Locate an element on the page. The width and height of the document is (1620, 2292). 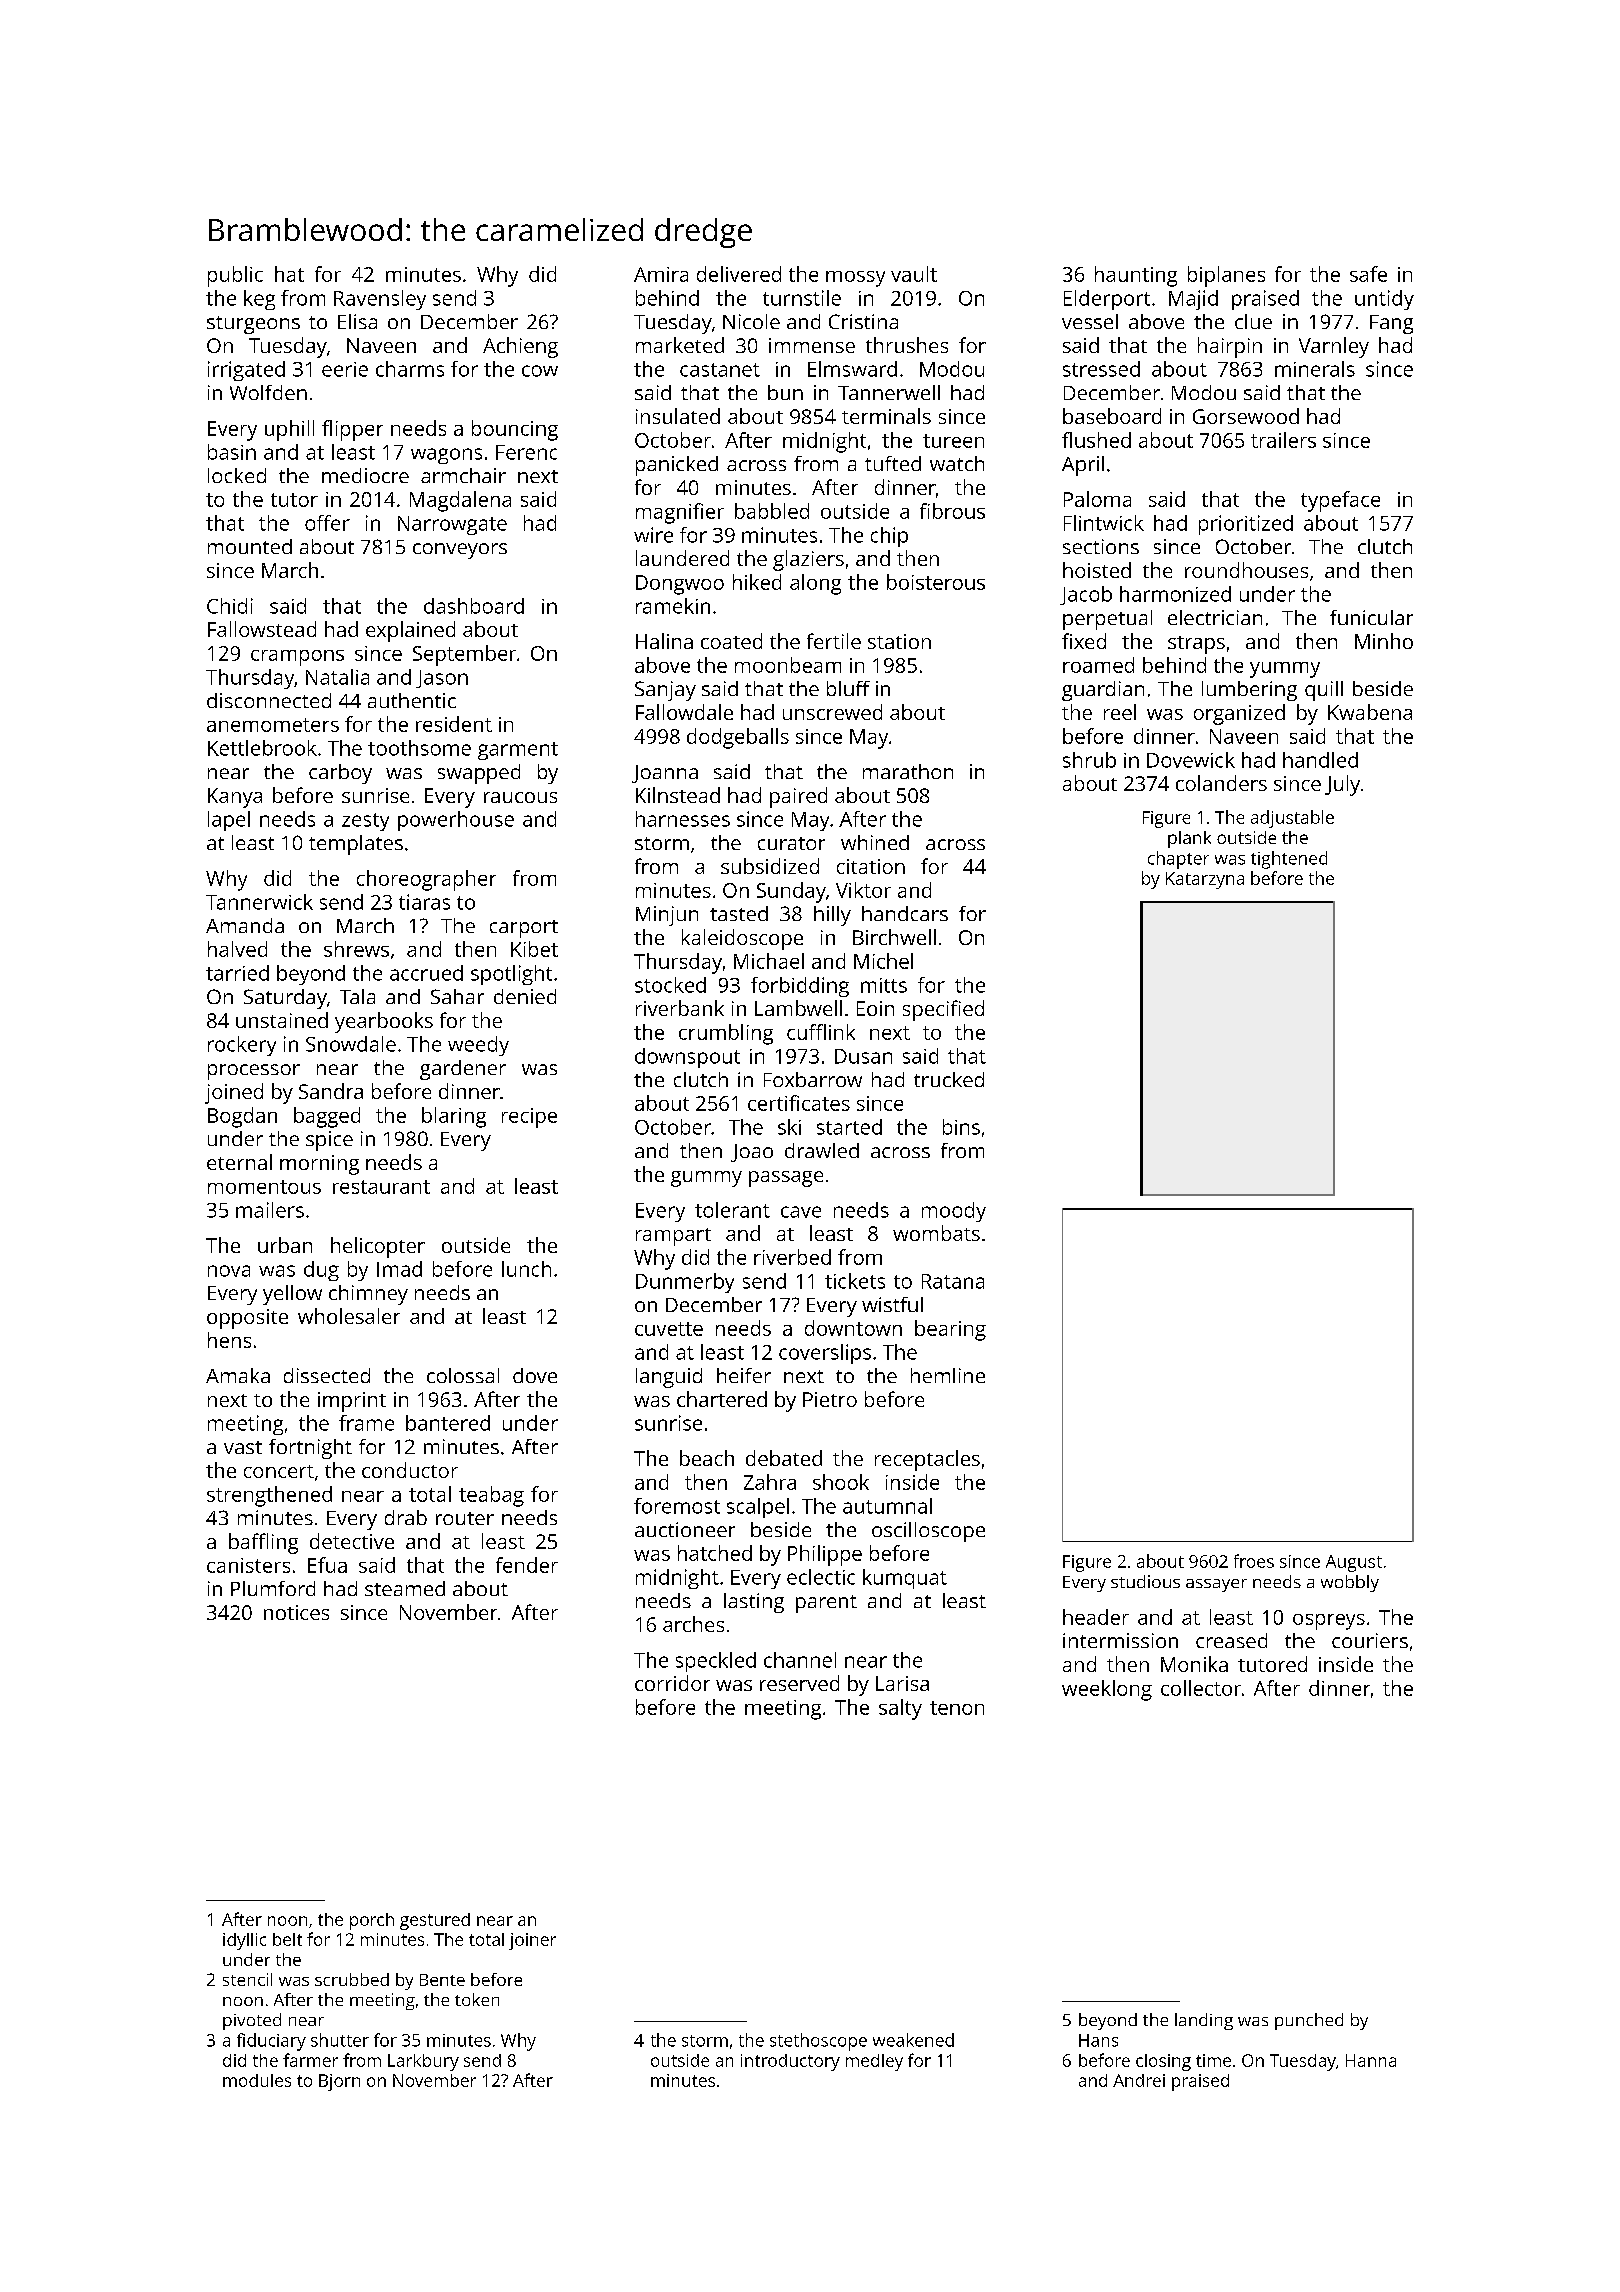
Bjorn is located at coordinates (339, 2082).
